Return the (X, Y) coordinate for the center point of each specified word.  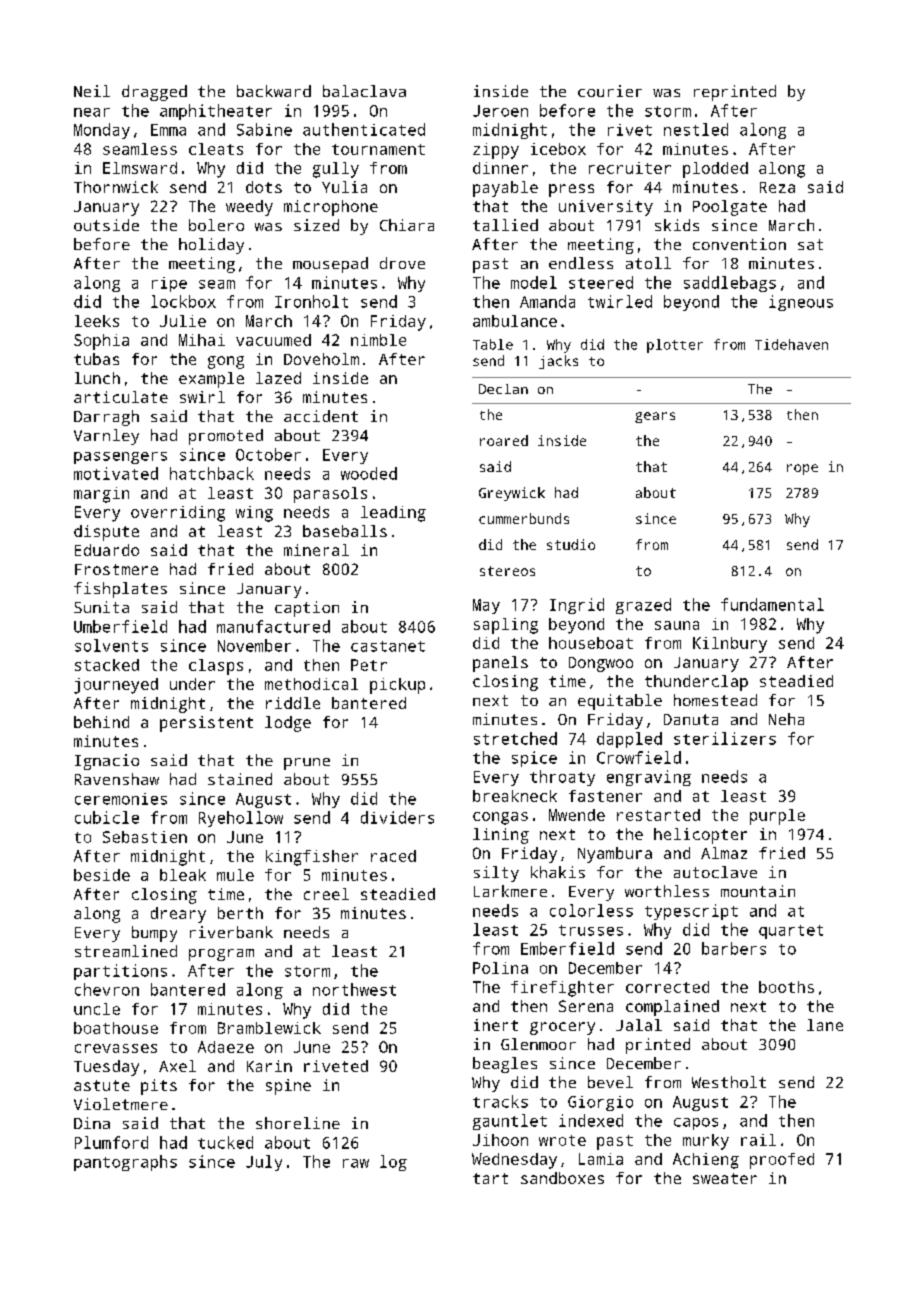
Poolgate (730, 208)
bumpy (154, 934)
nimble (378, 340)
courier (610, 91)
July (264, 1163)
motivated (116, 473)
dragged (154, 93)
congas (500, 818)
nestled (696, 129)
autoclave (715, 872)
